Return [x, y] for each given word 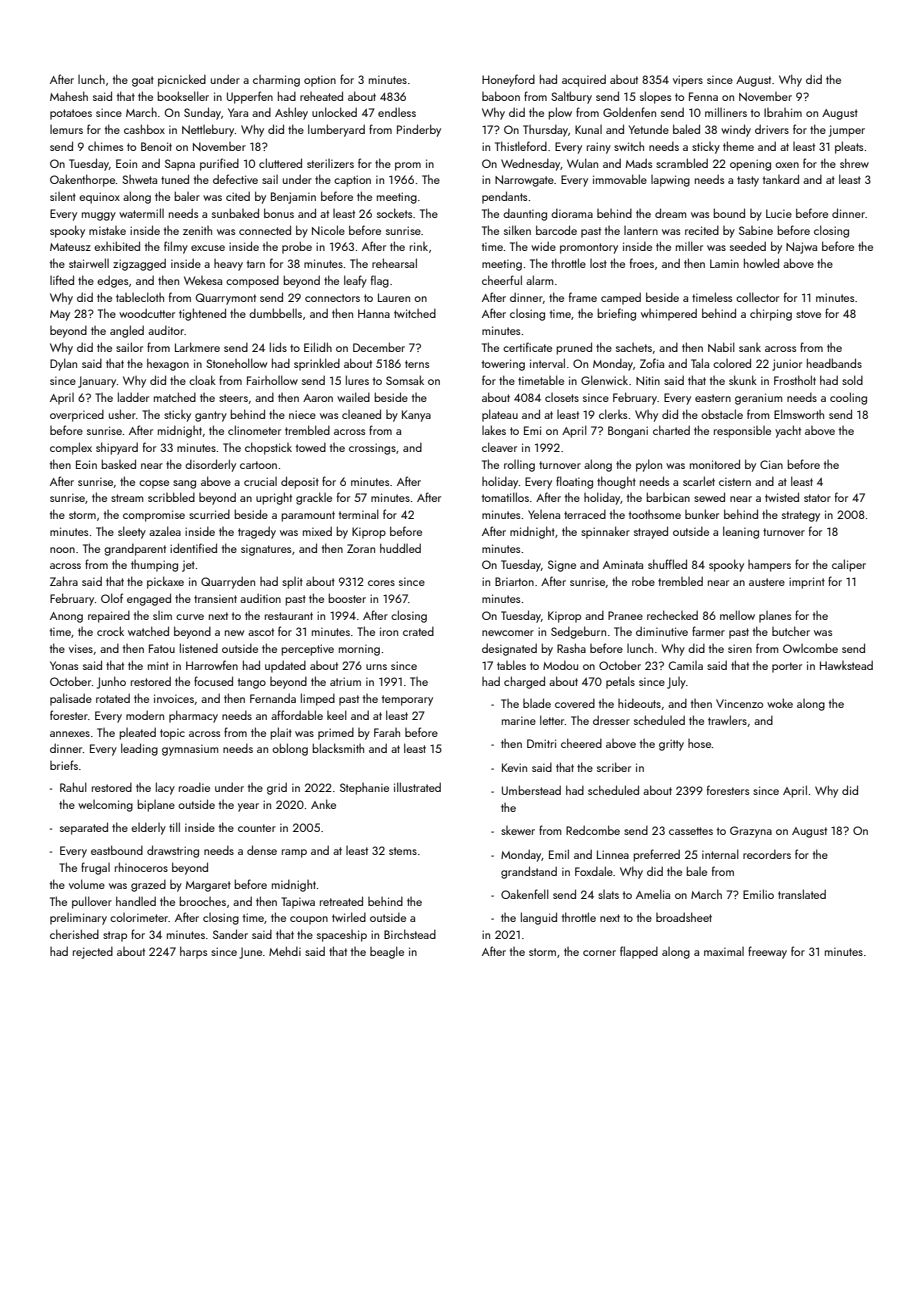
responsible [742, 432]
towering [503, 365]
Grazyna [751, 832]
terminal [359, 514]
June [250, 953]
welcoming [105, 806]
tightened [202, 314]
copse [154, 484]
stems [403, 851]
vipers [688, 81]
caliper [849, 565]
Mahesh [69, 96]
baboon [501, 96]
